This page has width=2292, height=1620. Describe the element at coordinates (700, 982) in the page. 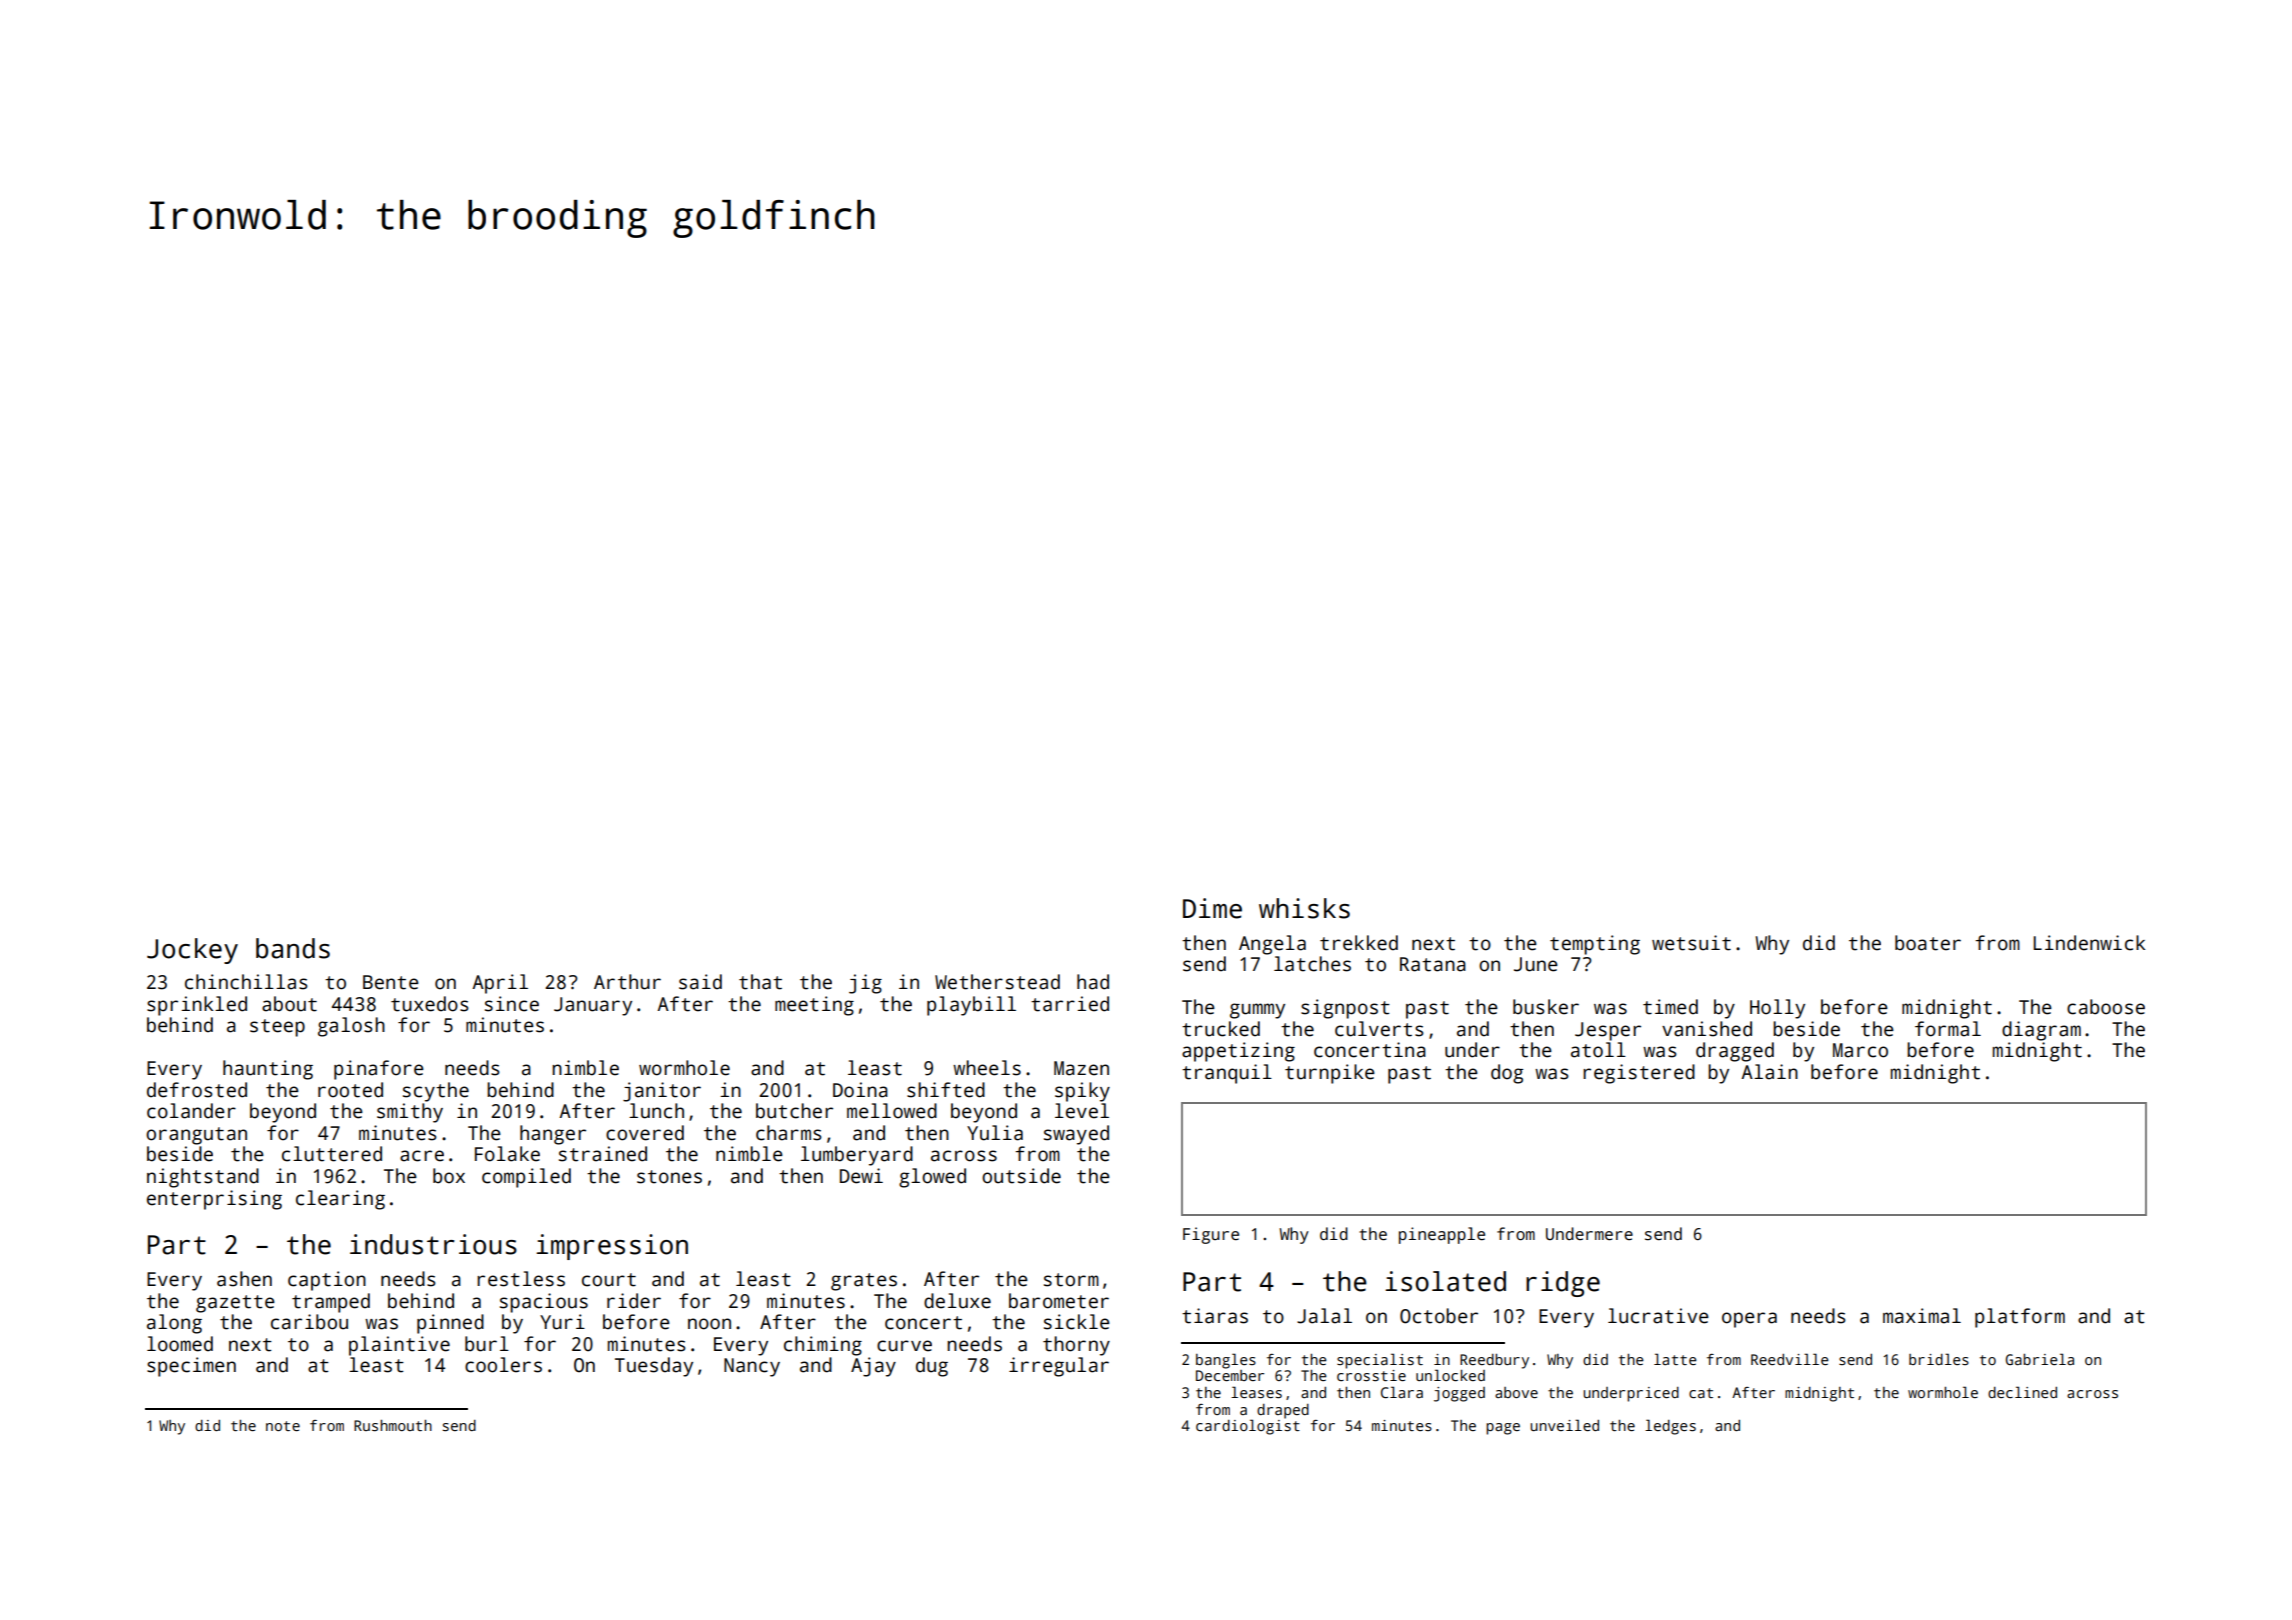

I see `said` at that location.
